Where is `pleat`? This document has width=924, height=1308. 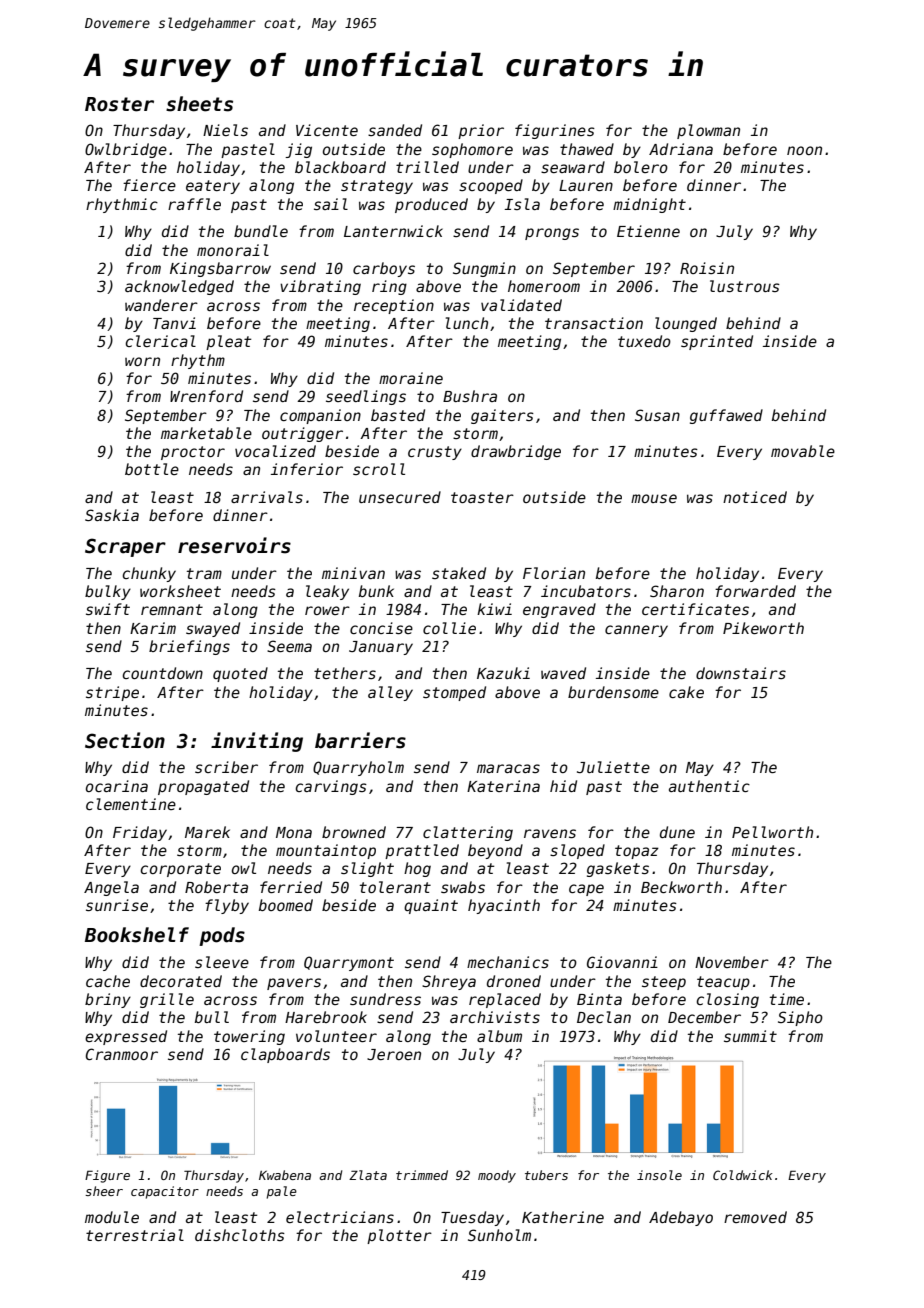
pleat is located at coordinates (228, 342).
